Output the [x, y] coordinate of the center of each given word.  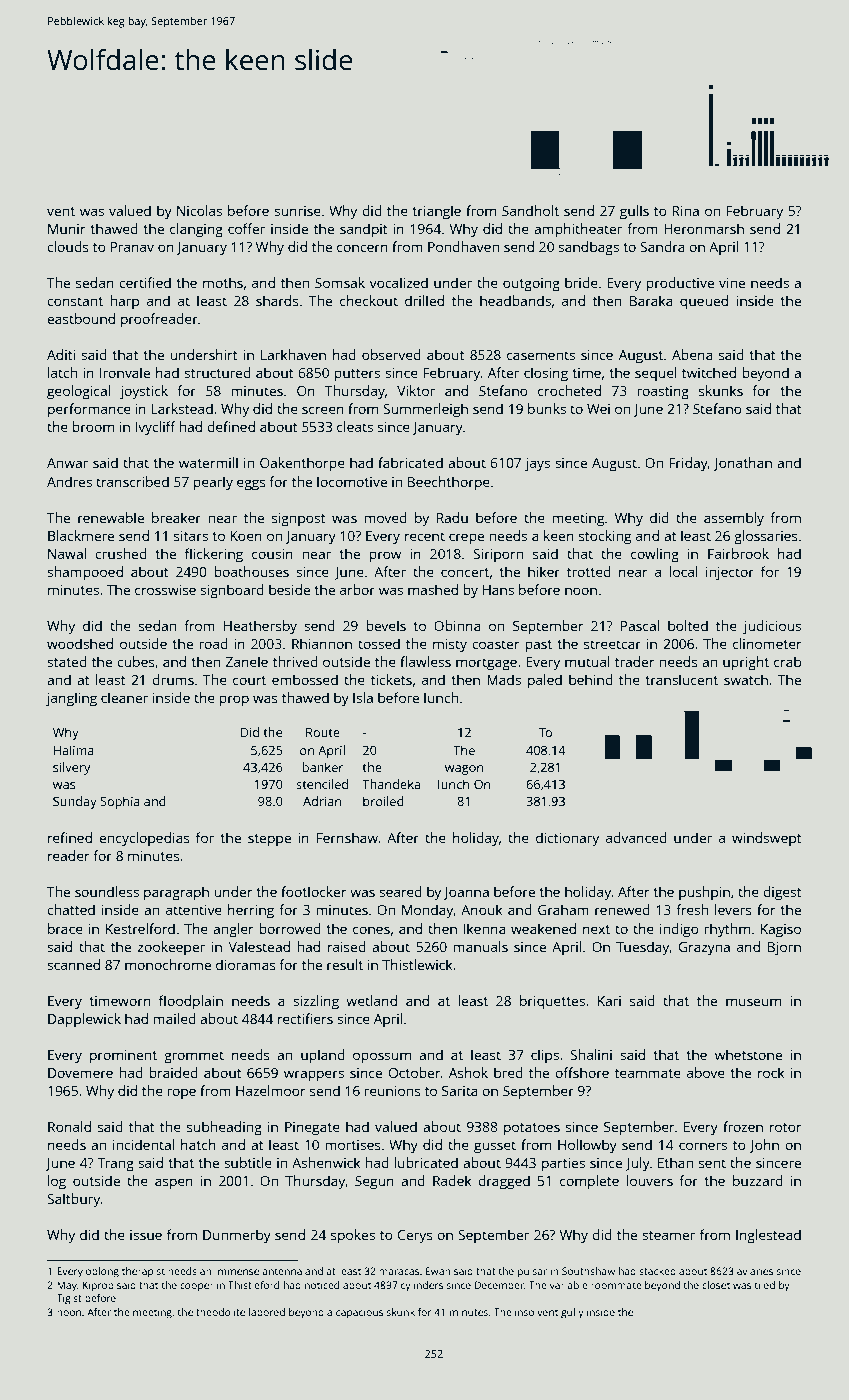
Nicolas [199, 210]
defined [231, 426]
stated [67, 661]
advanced [636, 837]
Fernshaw [347, 837]
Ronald [69, 1126]
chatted [71, 909]
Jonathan [743, 464]
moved [386, 517]
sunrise [297, 211]
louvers [650, 1180]
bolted [688, 625]
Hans [498, 590]
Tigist [69, 1299]
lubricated [426, 1162]
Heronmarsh [704, 228]
